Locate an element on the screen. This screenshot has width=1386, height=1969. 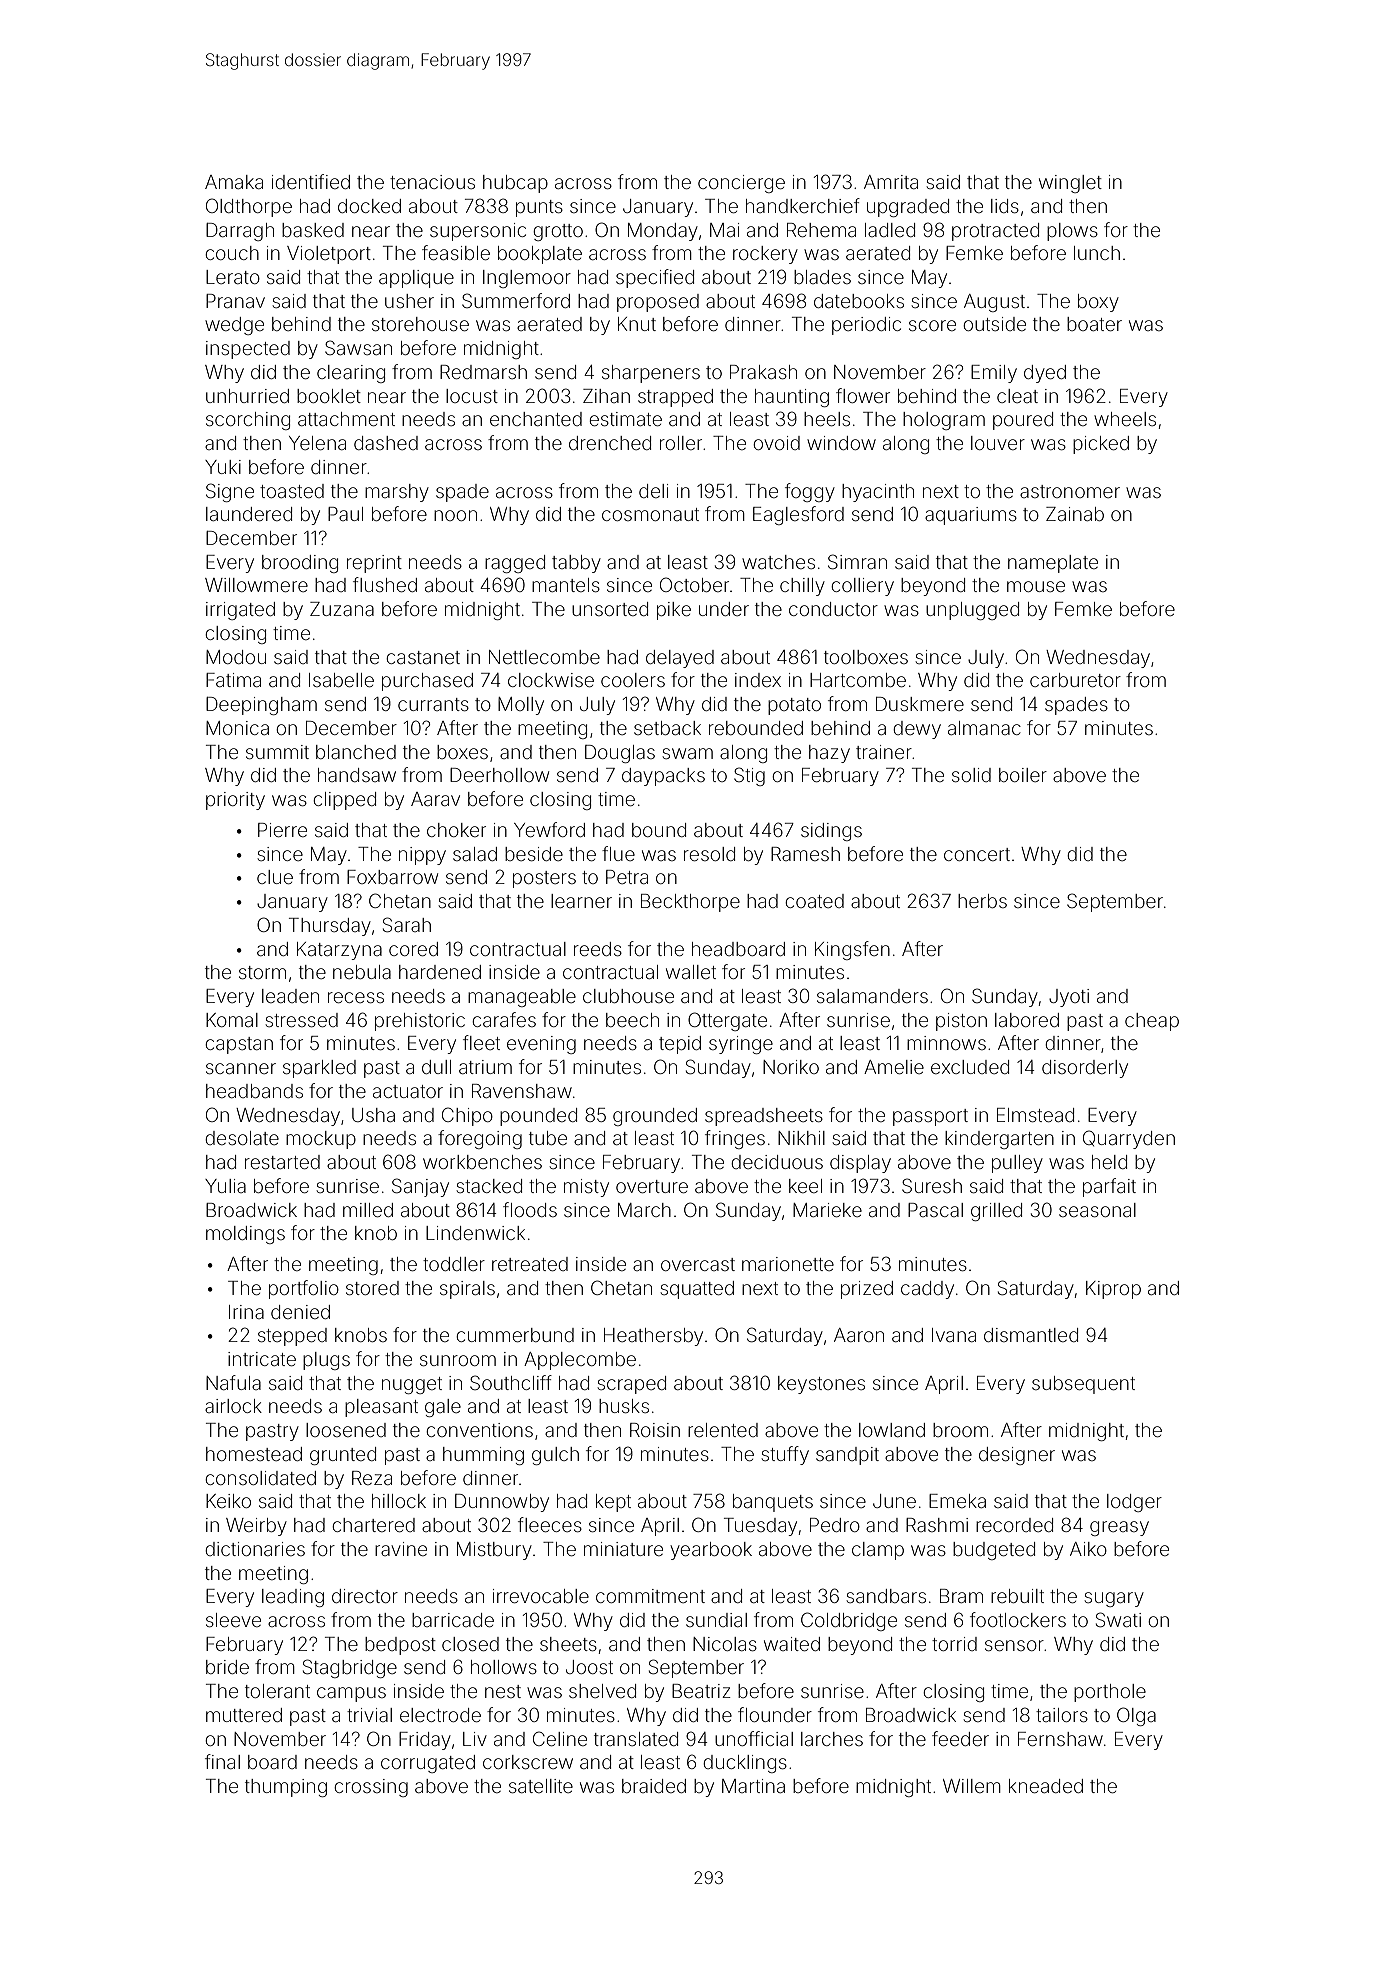
foggy is located at coordinates (810, 492).
